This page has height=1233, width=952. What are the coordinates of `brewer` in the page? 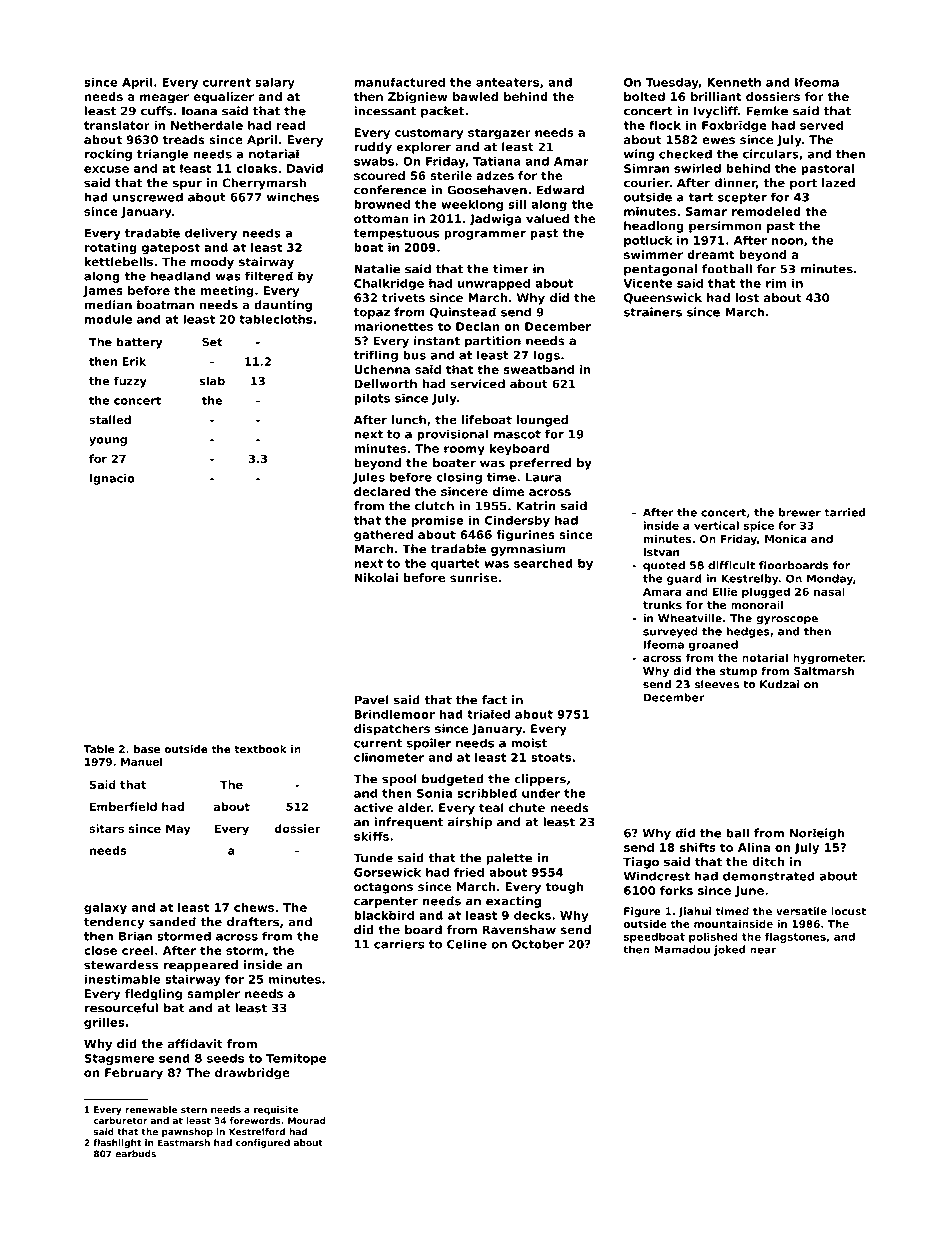 It's located at (800, 512).
